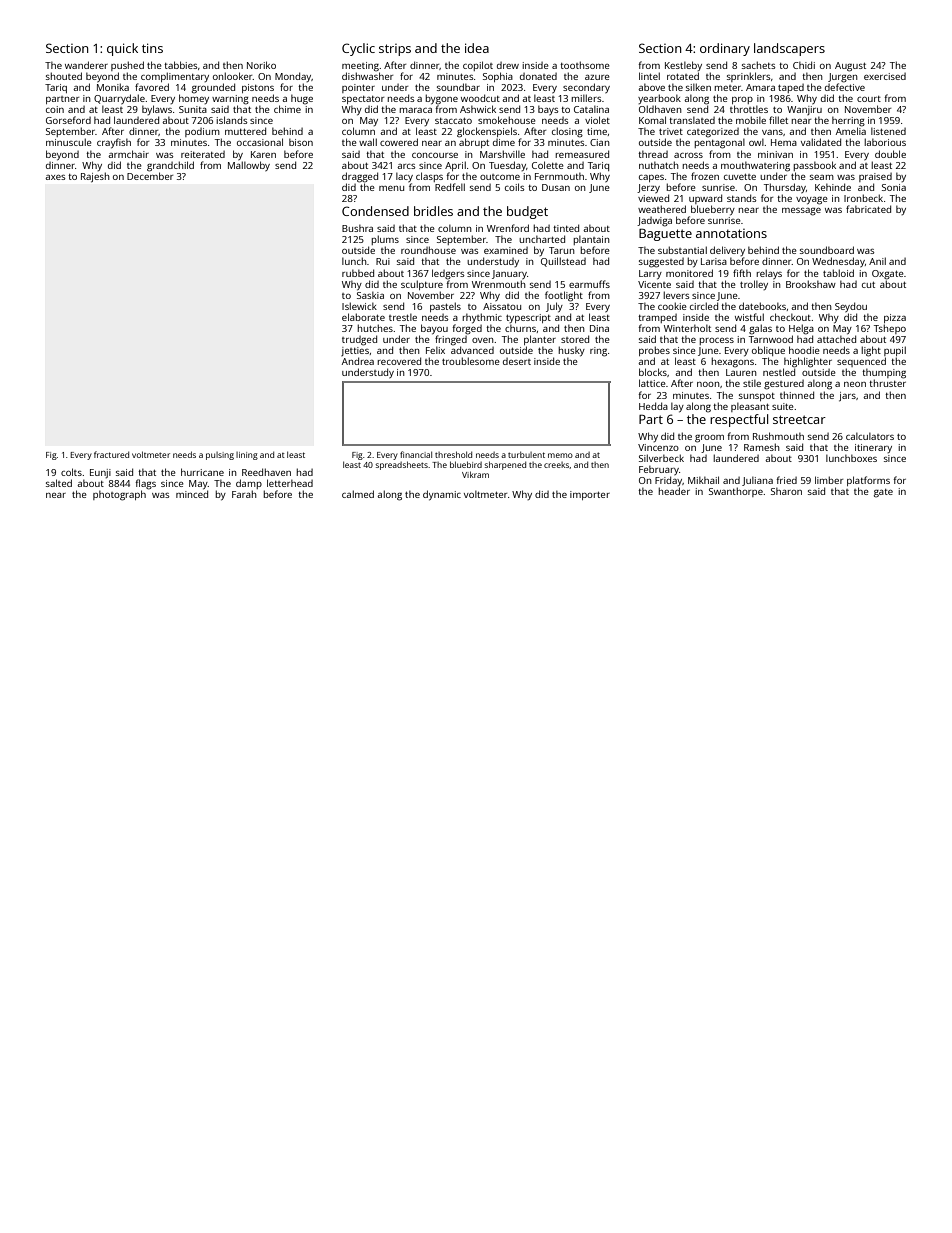 Image resolution: width=952 pixels, height=1233 pixels. I want to click on Saskia, so click(370, 295).
